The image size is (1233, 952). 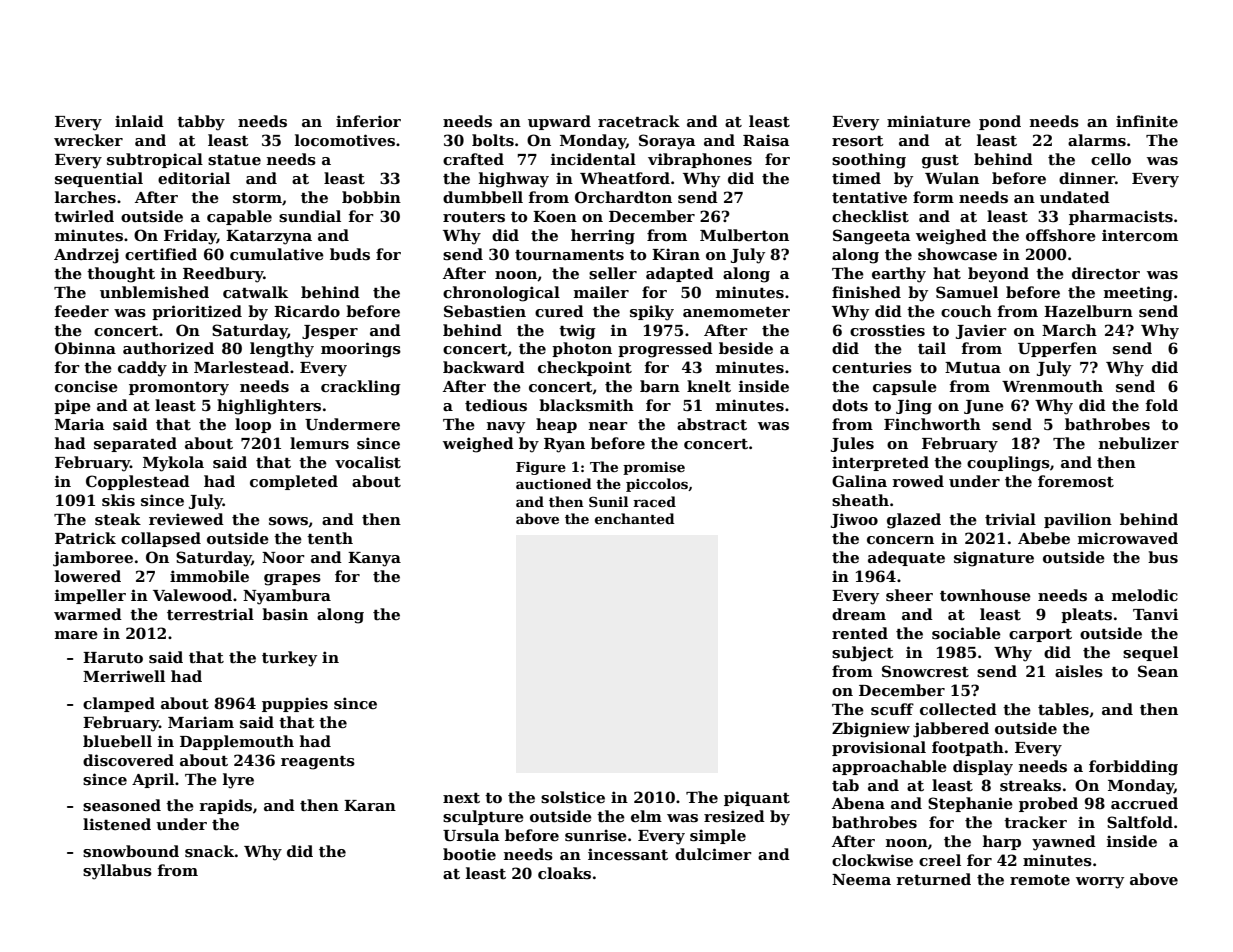 What do you see at coordinates (190, 237) in the document?
I see `Friday` at bounding box center [190, 237].
